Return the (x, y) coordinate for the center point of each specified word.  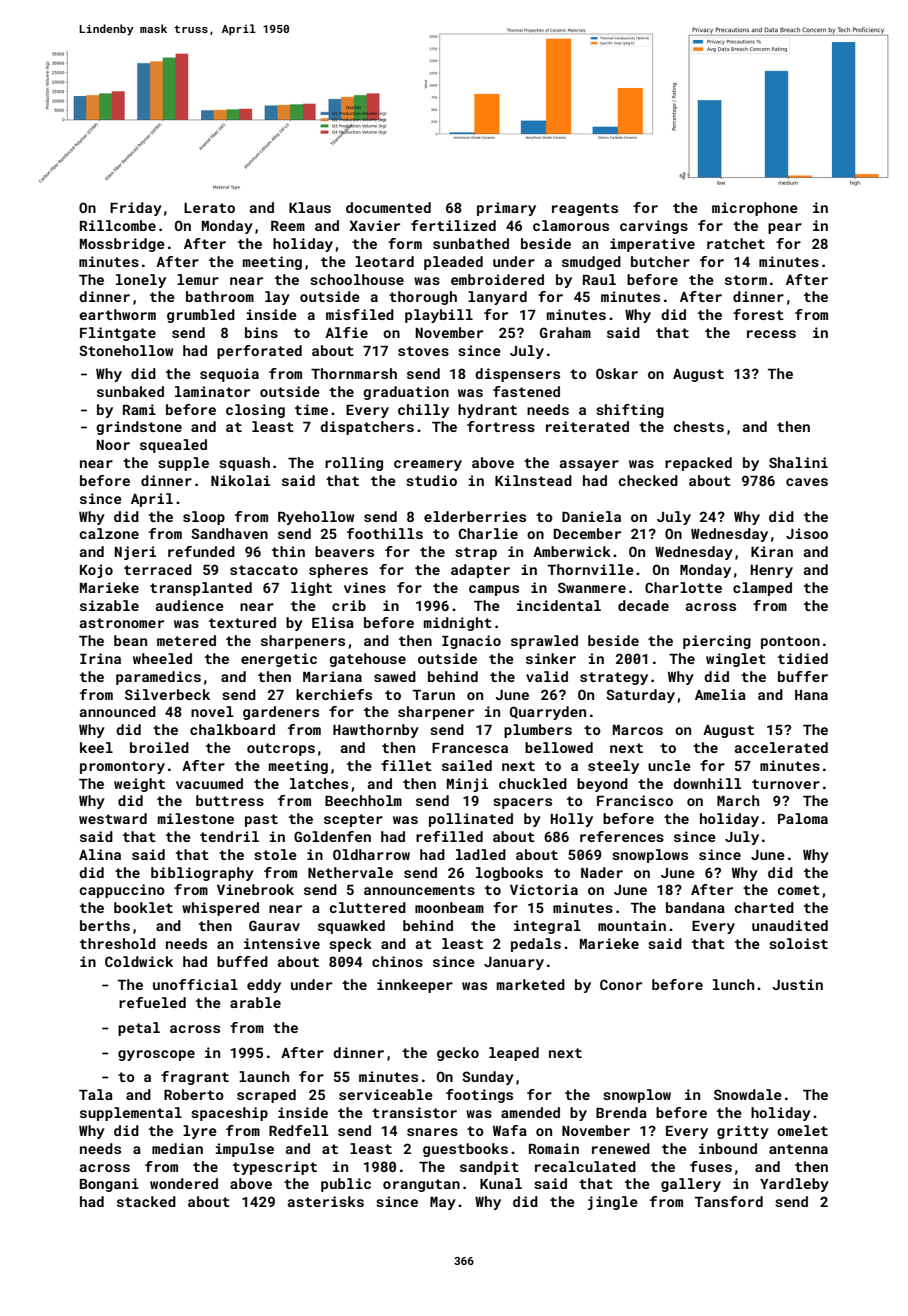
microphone (755, 209)
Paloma (803, 818)
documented (388, 207)
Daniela (591, 516)
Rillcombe (118, 225)
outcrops (281, 749)
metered (186, 640)
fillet (406, 765)
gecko (458, 1054)
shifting (630, 411)
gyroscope (156, 1055)
